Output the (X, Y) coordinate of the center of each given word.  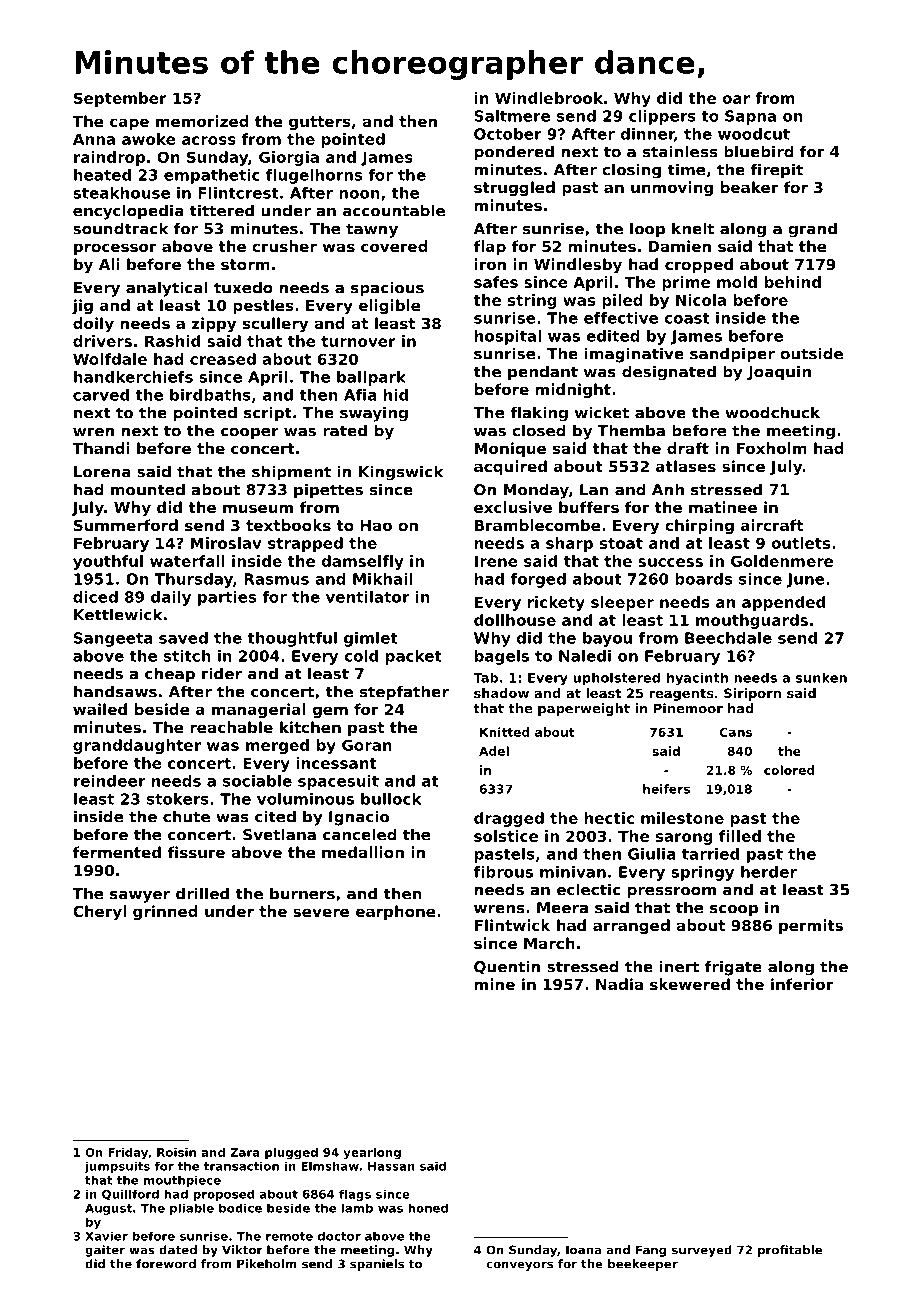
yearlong (372, 1154)
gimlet (371, 639)
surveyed (702, 1251)
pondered (514, 153)
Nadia (619, 984)
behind (793, 282)
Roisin (176, 1152)
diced (95, 597)
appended (783, 603)
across (209, 140)
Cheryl (99, 913)
